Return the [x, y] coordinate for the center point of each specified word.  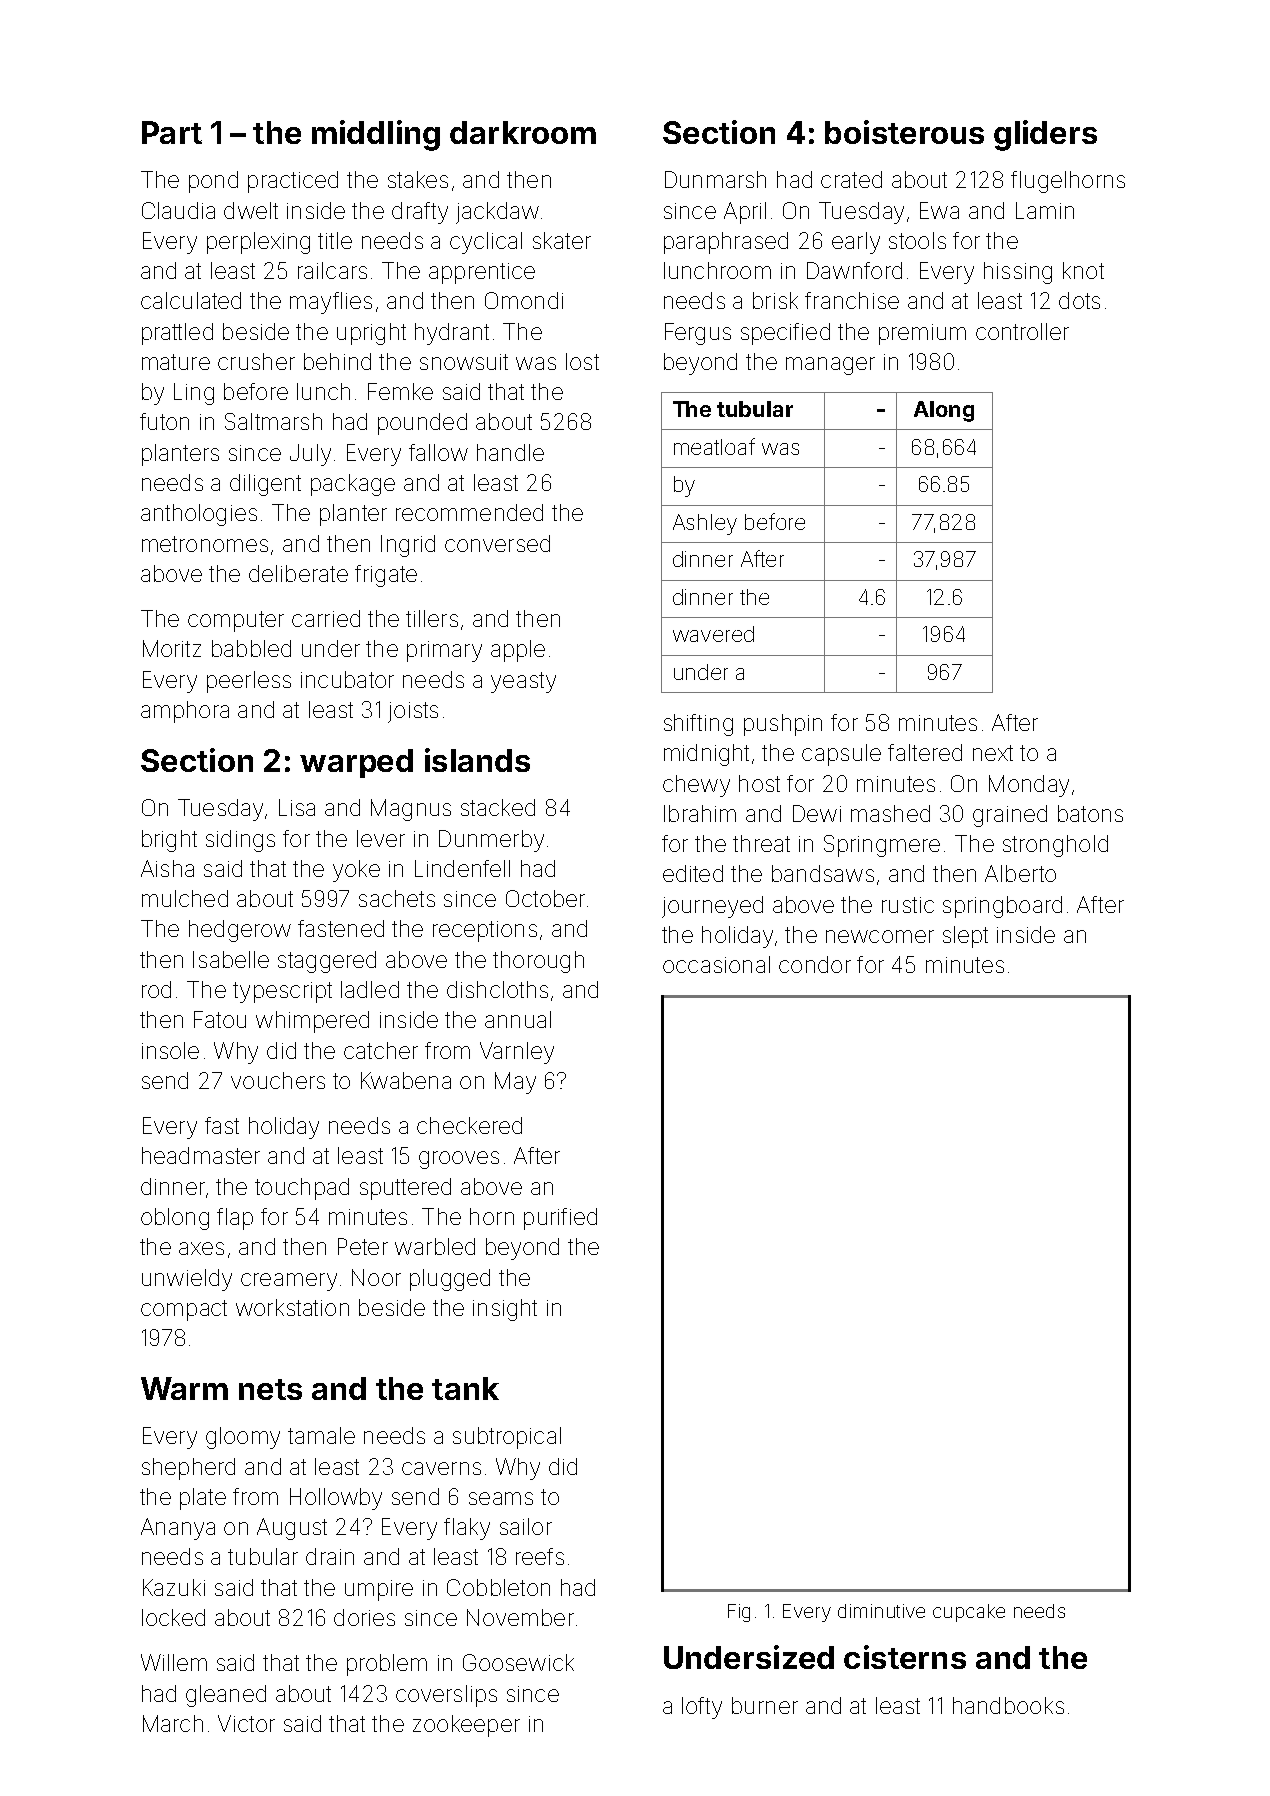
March [173, 1723]
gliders [1045, 135]
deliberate [298, 573]
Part [172, 132]
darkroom [523, 132]
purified [560, 1219]
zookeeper [466, 1726]
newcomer [880, 936]
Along [944, 411]
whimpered [312, 1022]
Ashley [705, 524]
